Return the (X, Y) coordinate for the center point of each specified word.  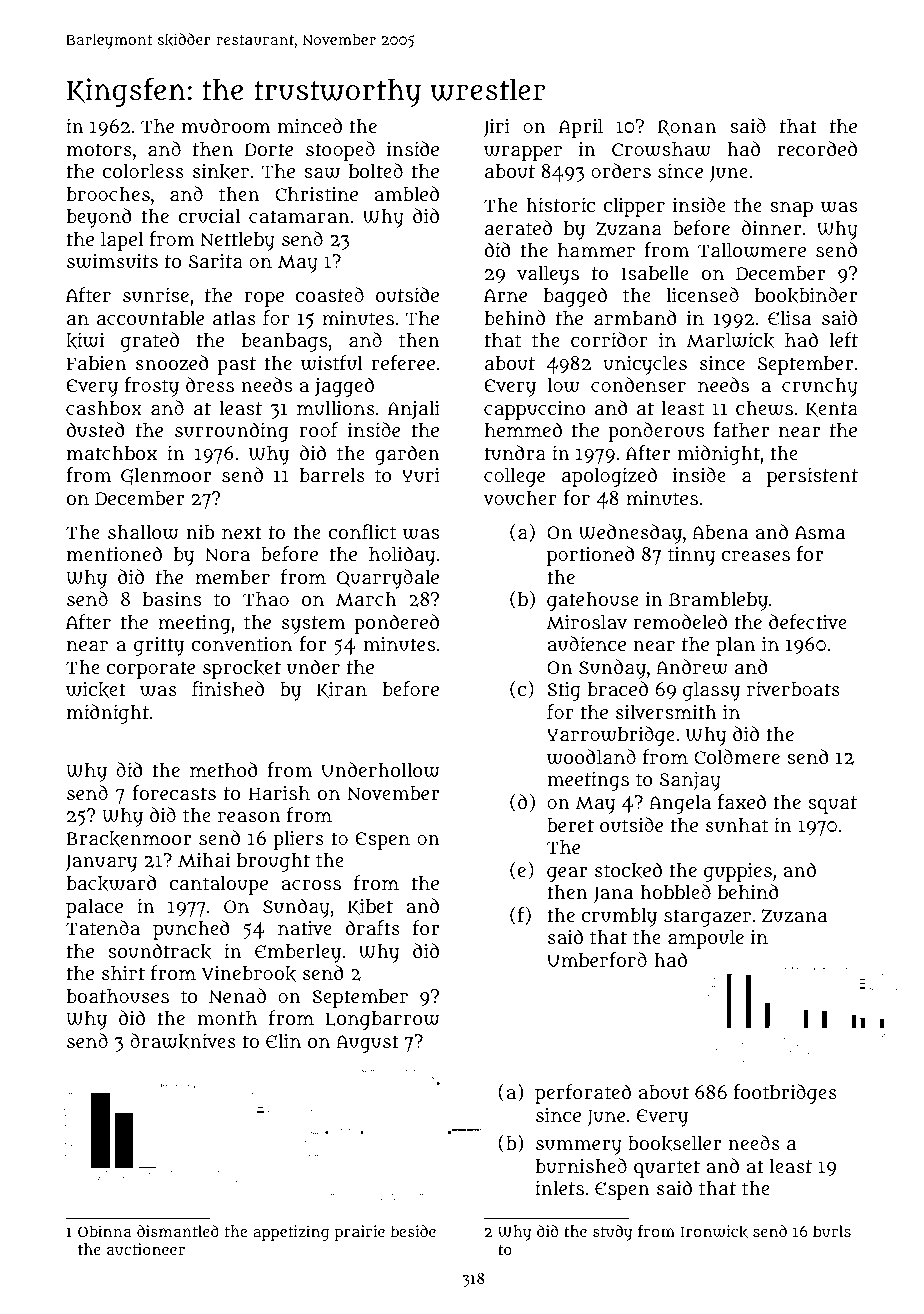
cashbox (104, 408)
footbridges (785, 1094)
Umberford (597, 959)
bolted (376, 170)
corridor (609, 339)
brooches (108, 194)
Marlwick (730, 340)
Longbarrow (382, 1020)
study (612, 1233)
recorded (817, 148)
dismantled (178, 1231)
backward (111, 883)
